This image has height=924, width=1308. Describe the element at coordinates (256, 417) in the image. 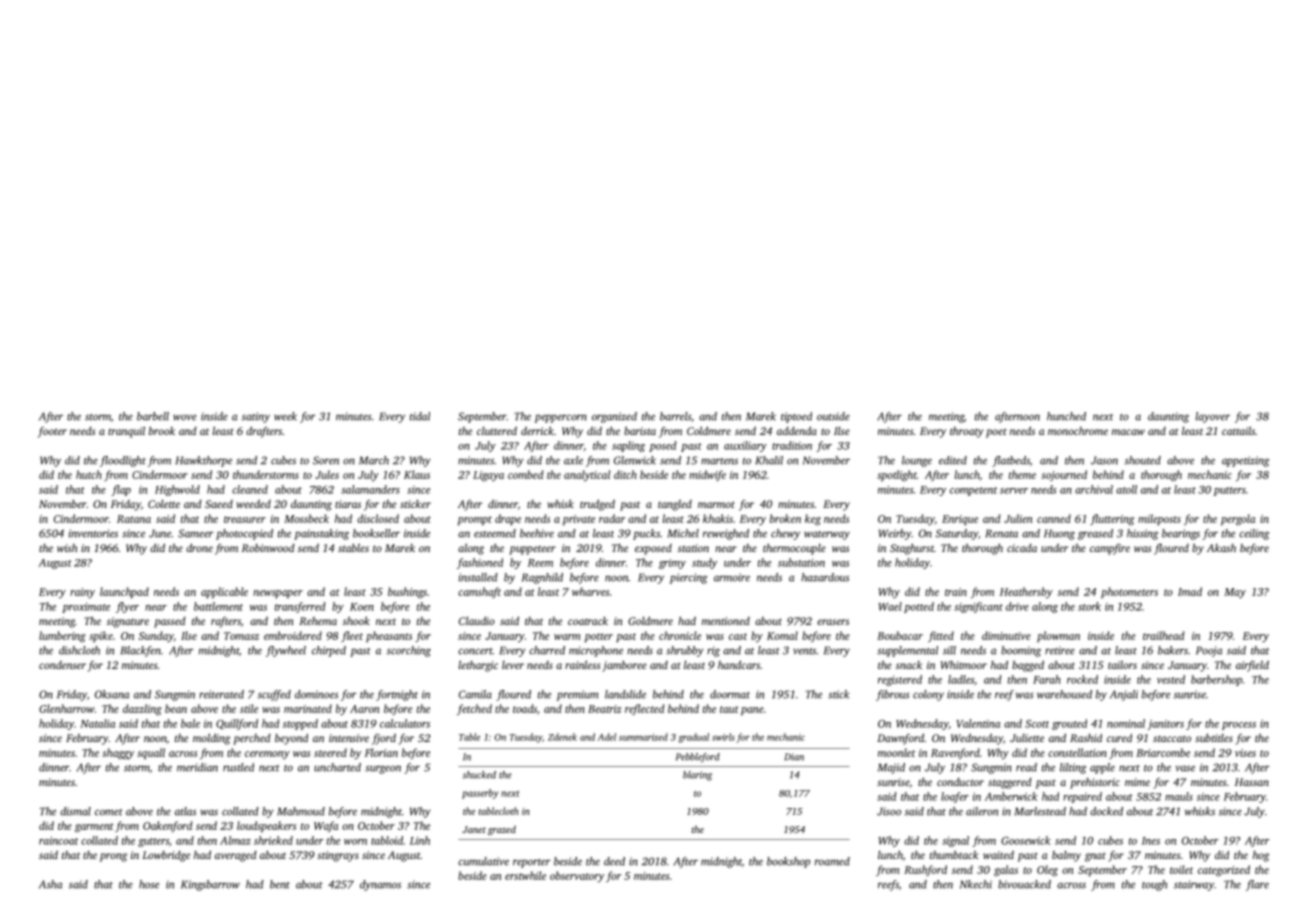

I see `satiny` at that location.
